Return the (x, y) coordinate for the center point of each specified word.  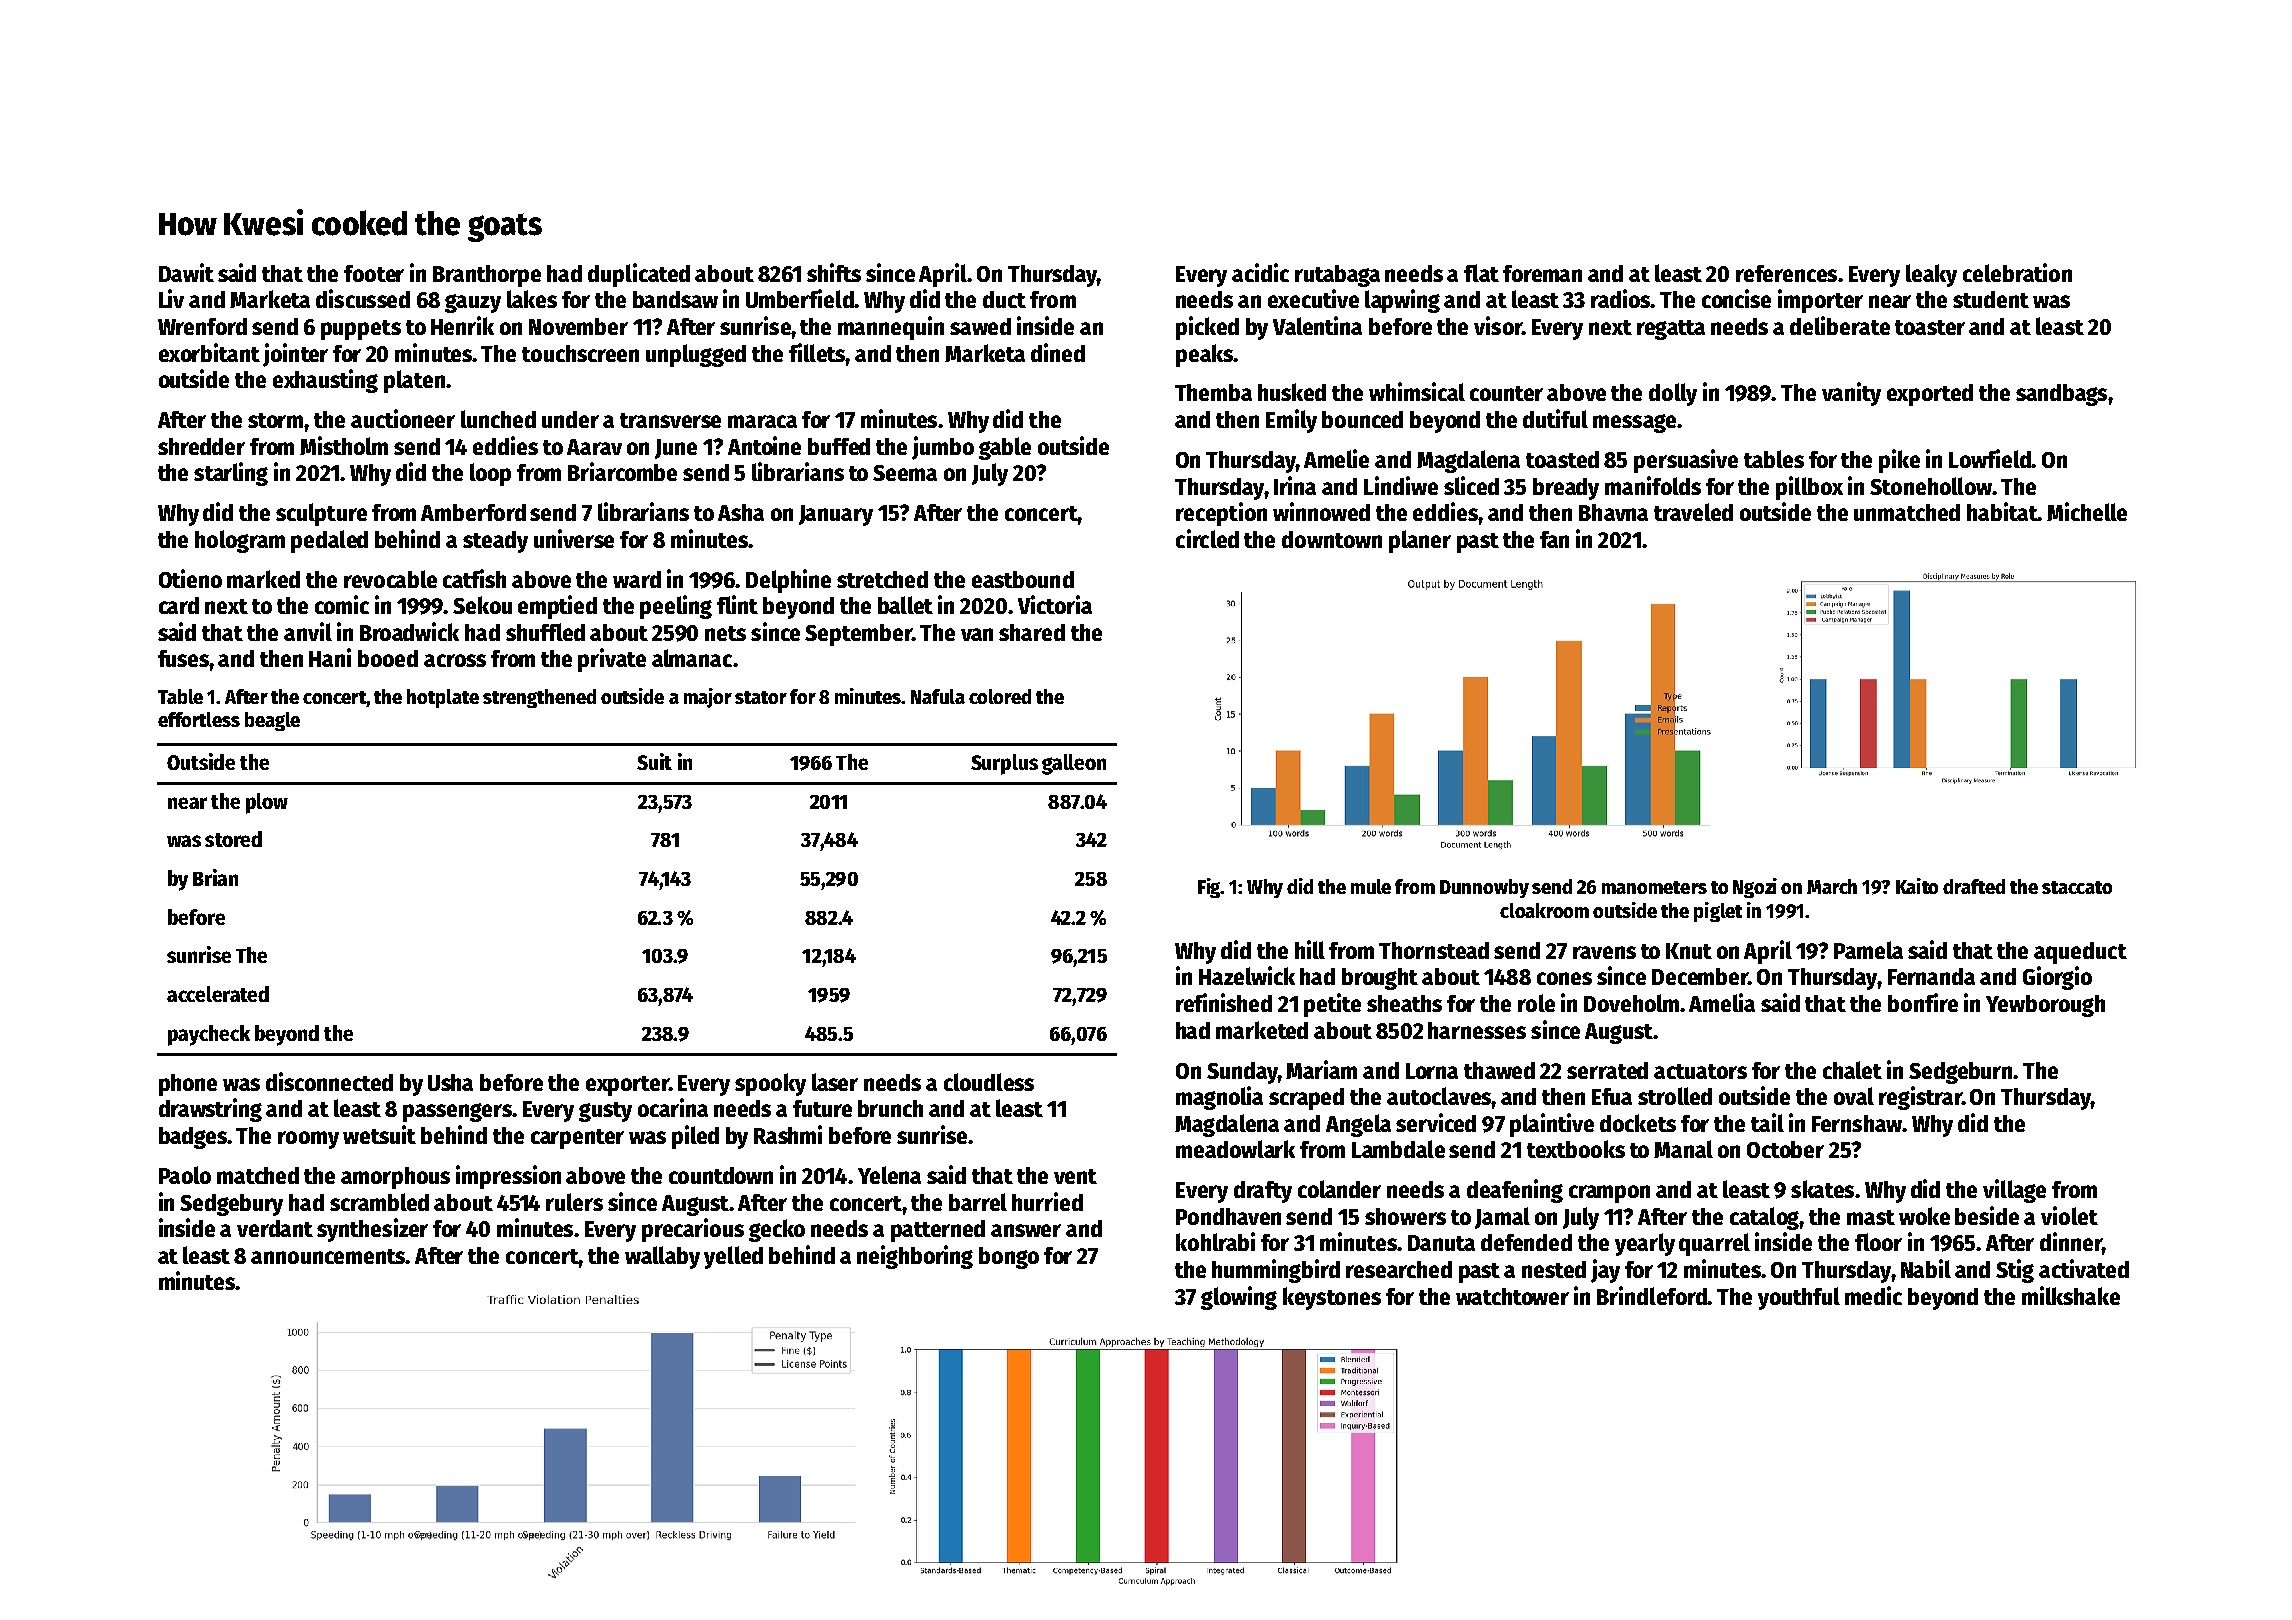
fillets (817, 352)
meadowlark (1235, 1149)
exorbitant (209, 352)
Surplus (1004, 764)
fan (1554, 539)
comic (342, 604)
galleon (1074, 764)
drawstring (210, 1110)
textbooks (1576, 1149)
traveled (1693, 512)
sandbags (2061, 395)
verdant (275, 1228)
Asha (741, 512)
